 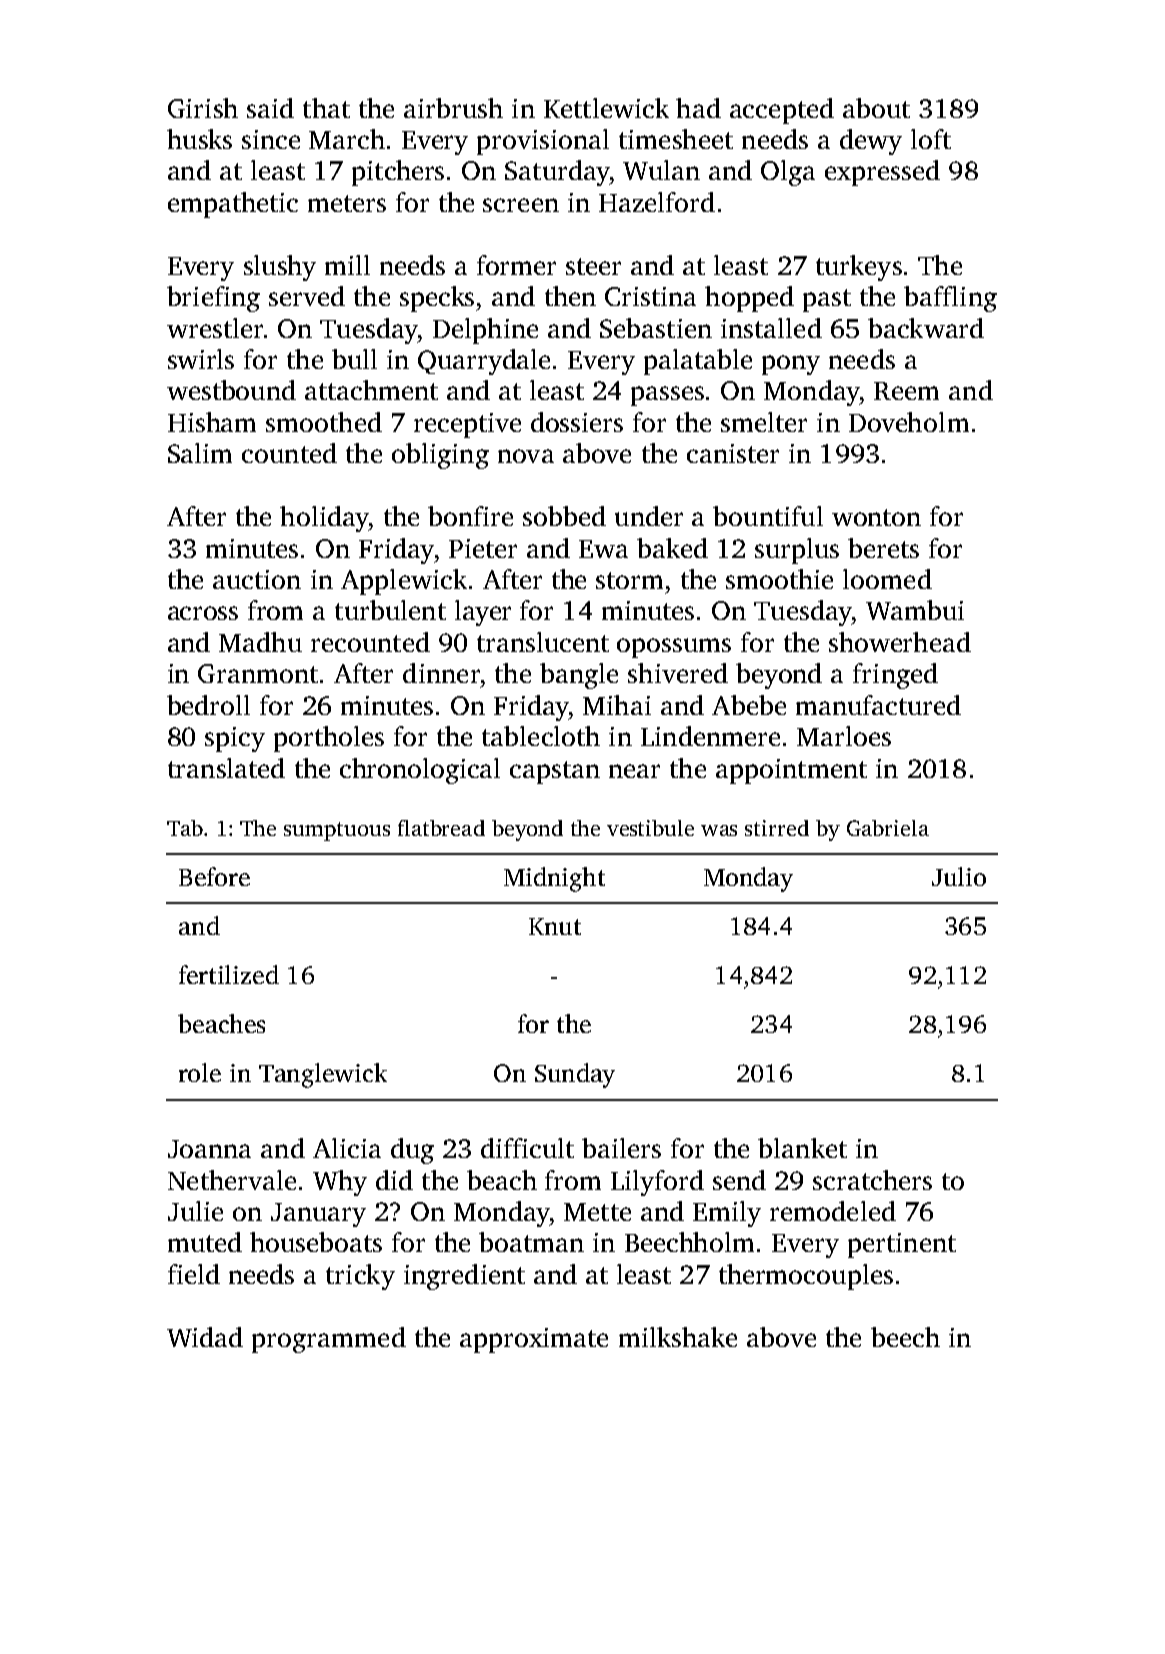 I want to click on said, so click(x=270, y=108).
